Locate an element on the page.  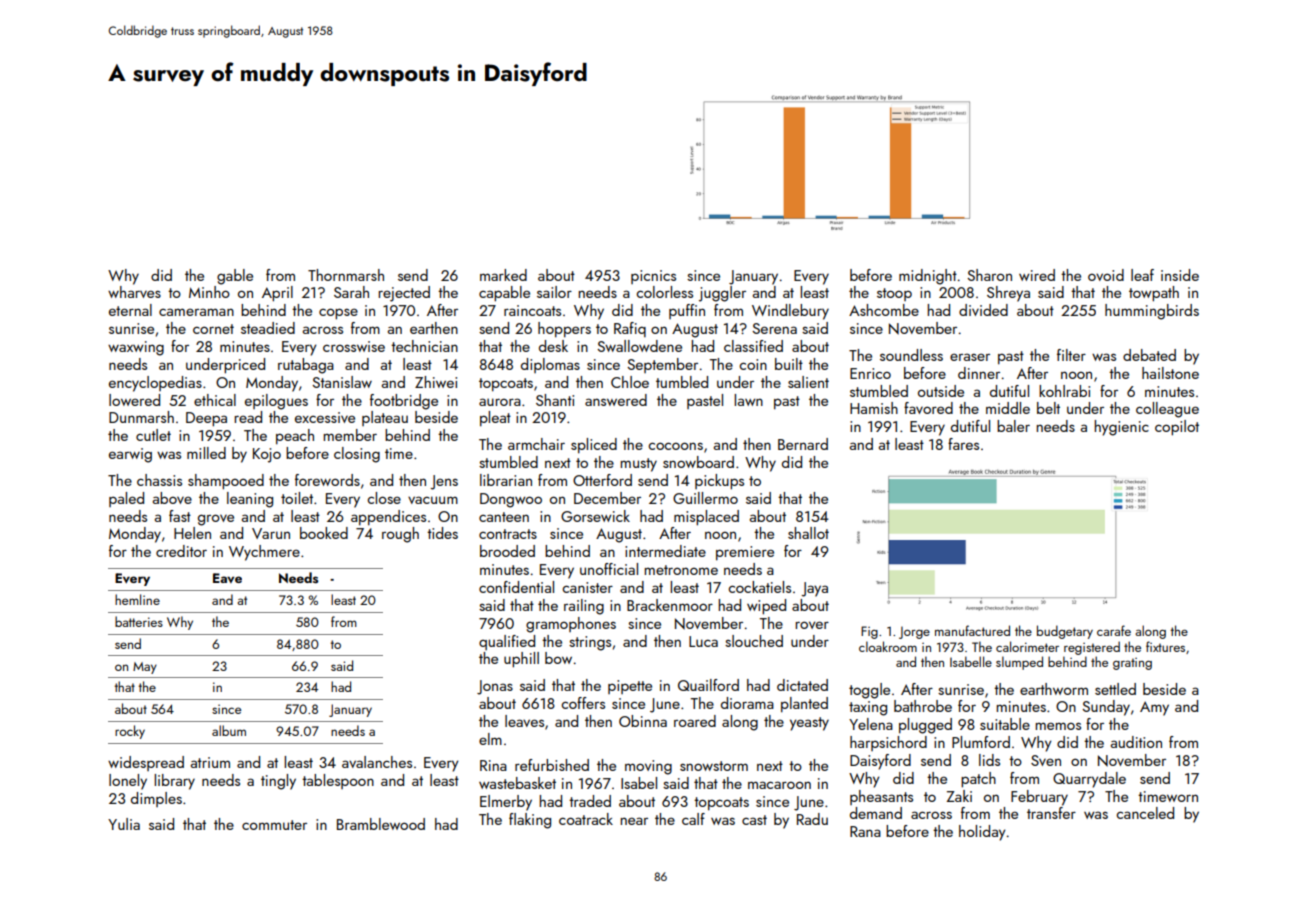
hummingbirds is located at coordinates (1152, 312).
